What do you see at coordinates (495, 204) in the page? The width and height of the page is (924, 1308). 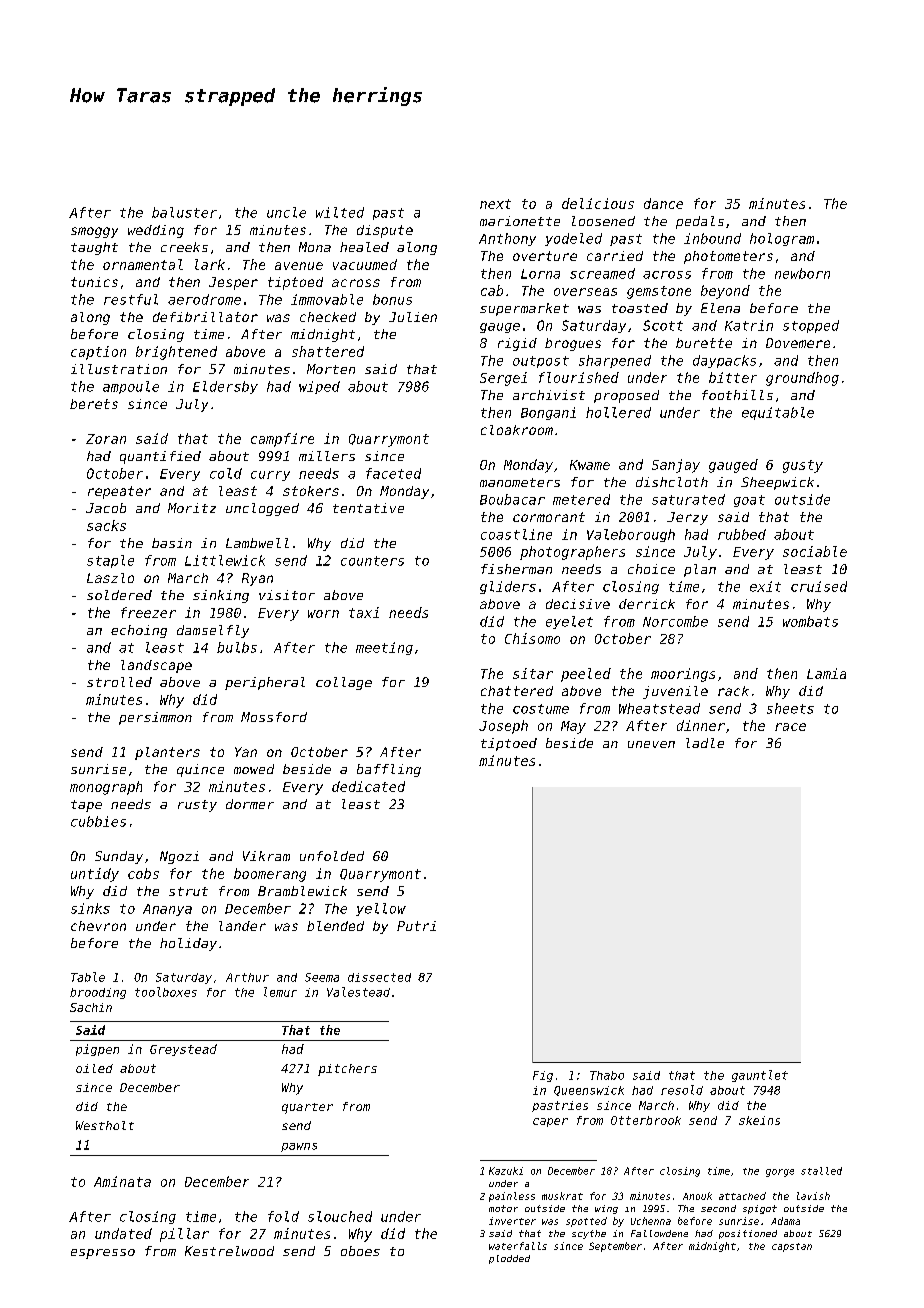 I see `next` at bounding box center [495, 204].
